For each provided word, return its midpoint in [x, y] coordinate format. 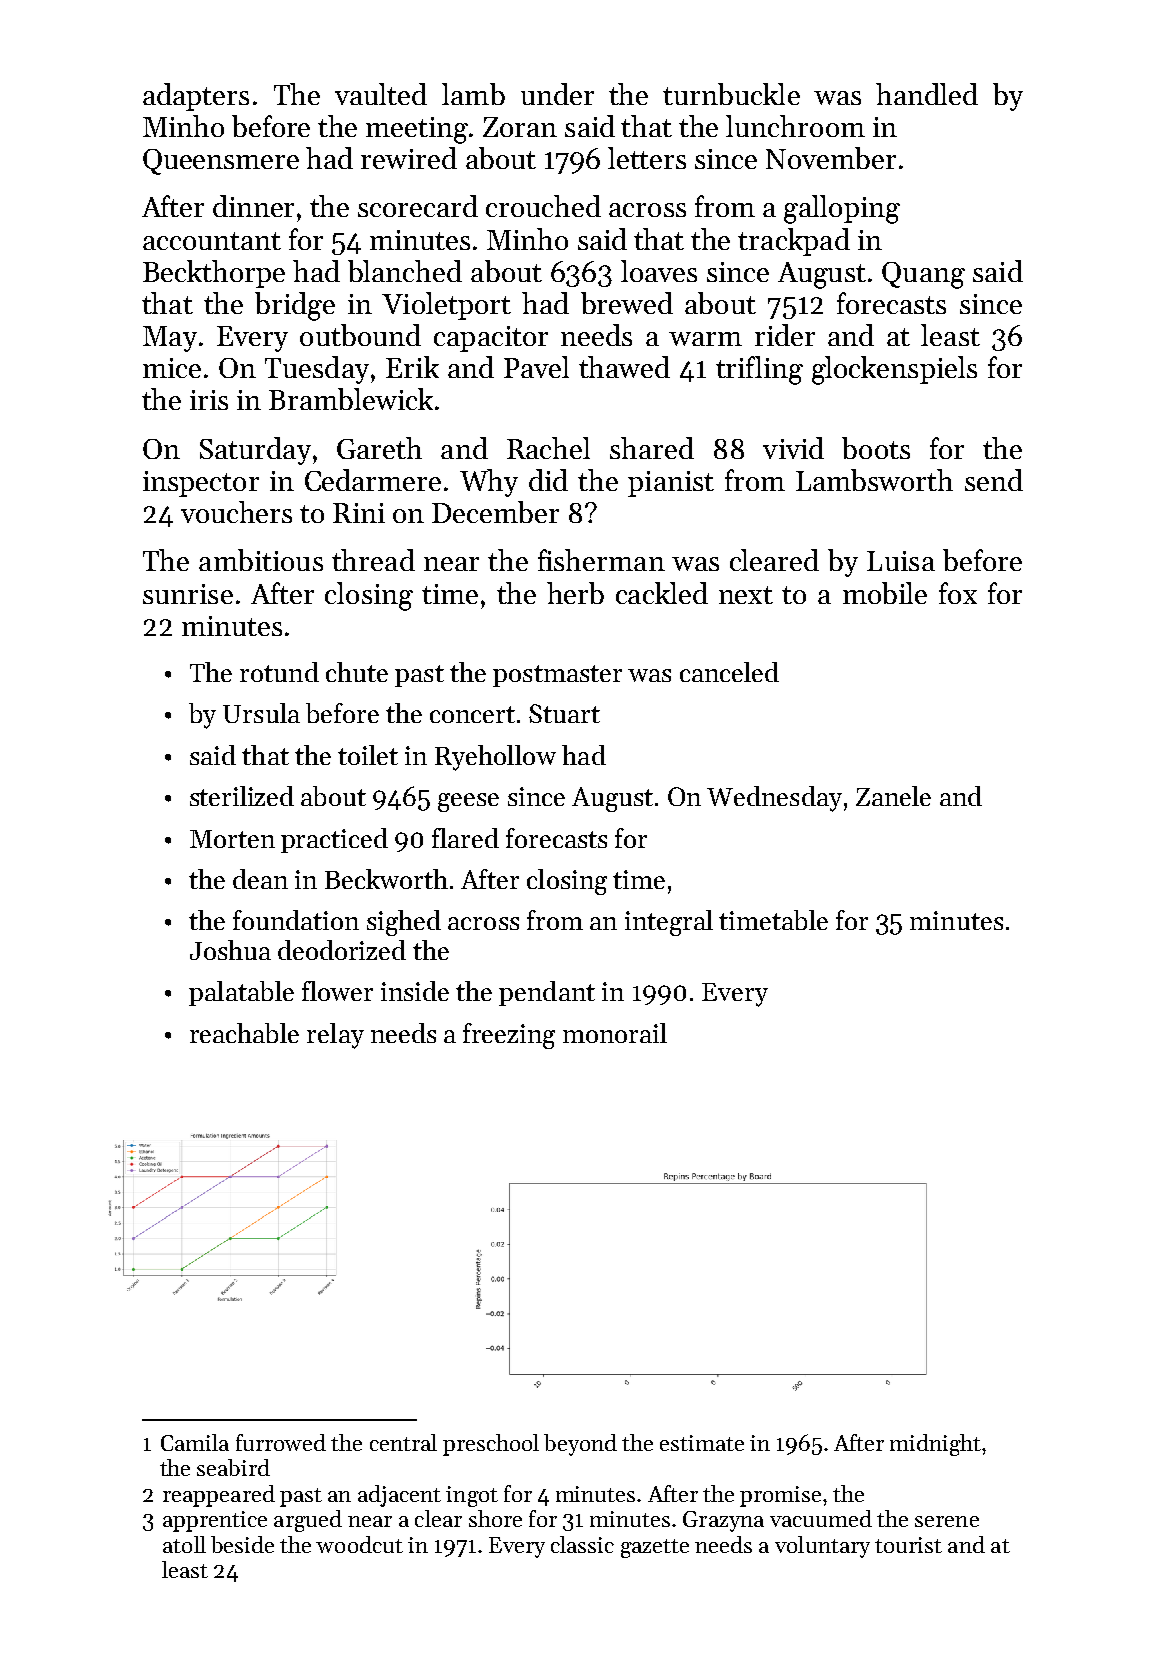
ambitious [261, 560]
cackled [662, 593]
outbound [360, 335]
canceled [729, 672]
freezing [509, 1036]
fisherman [601, 560]
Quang [923, 275]
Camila [195, 1442]
